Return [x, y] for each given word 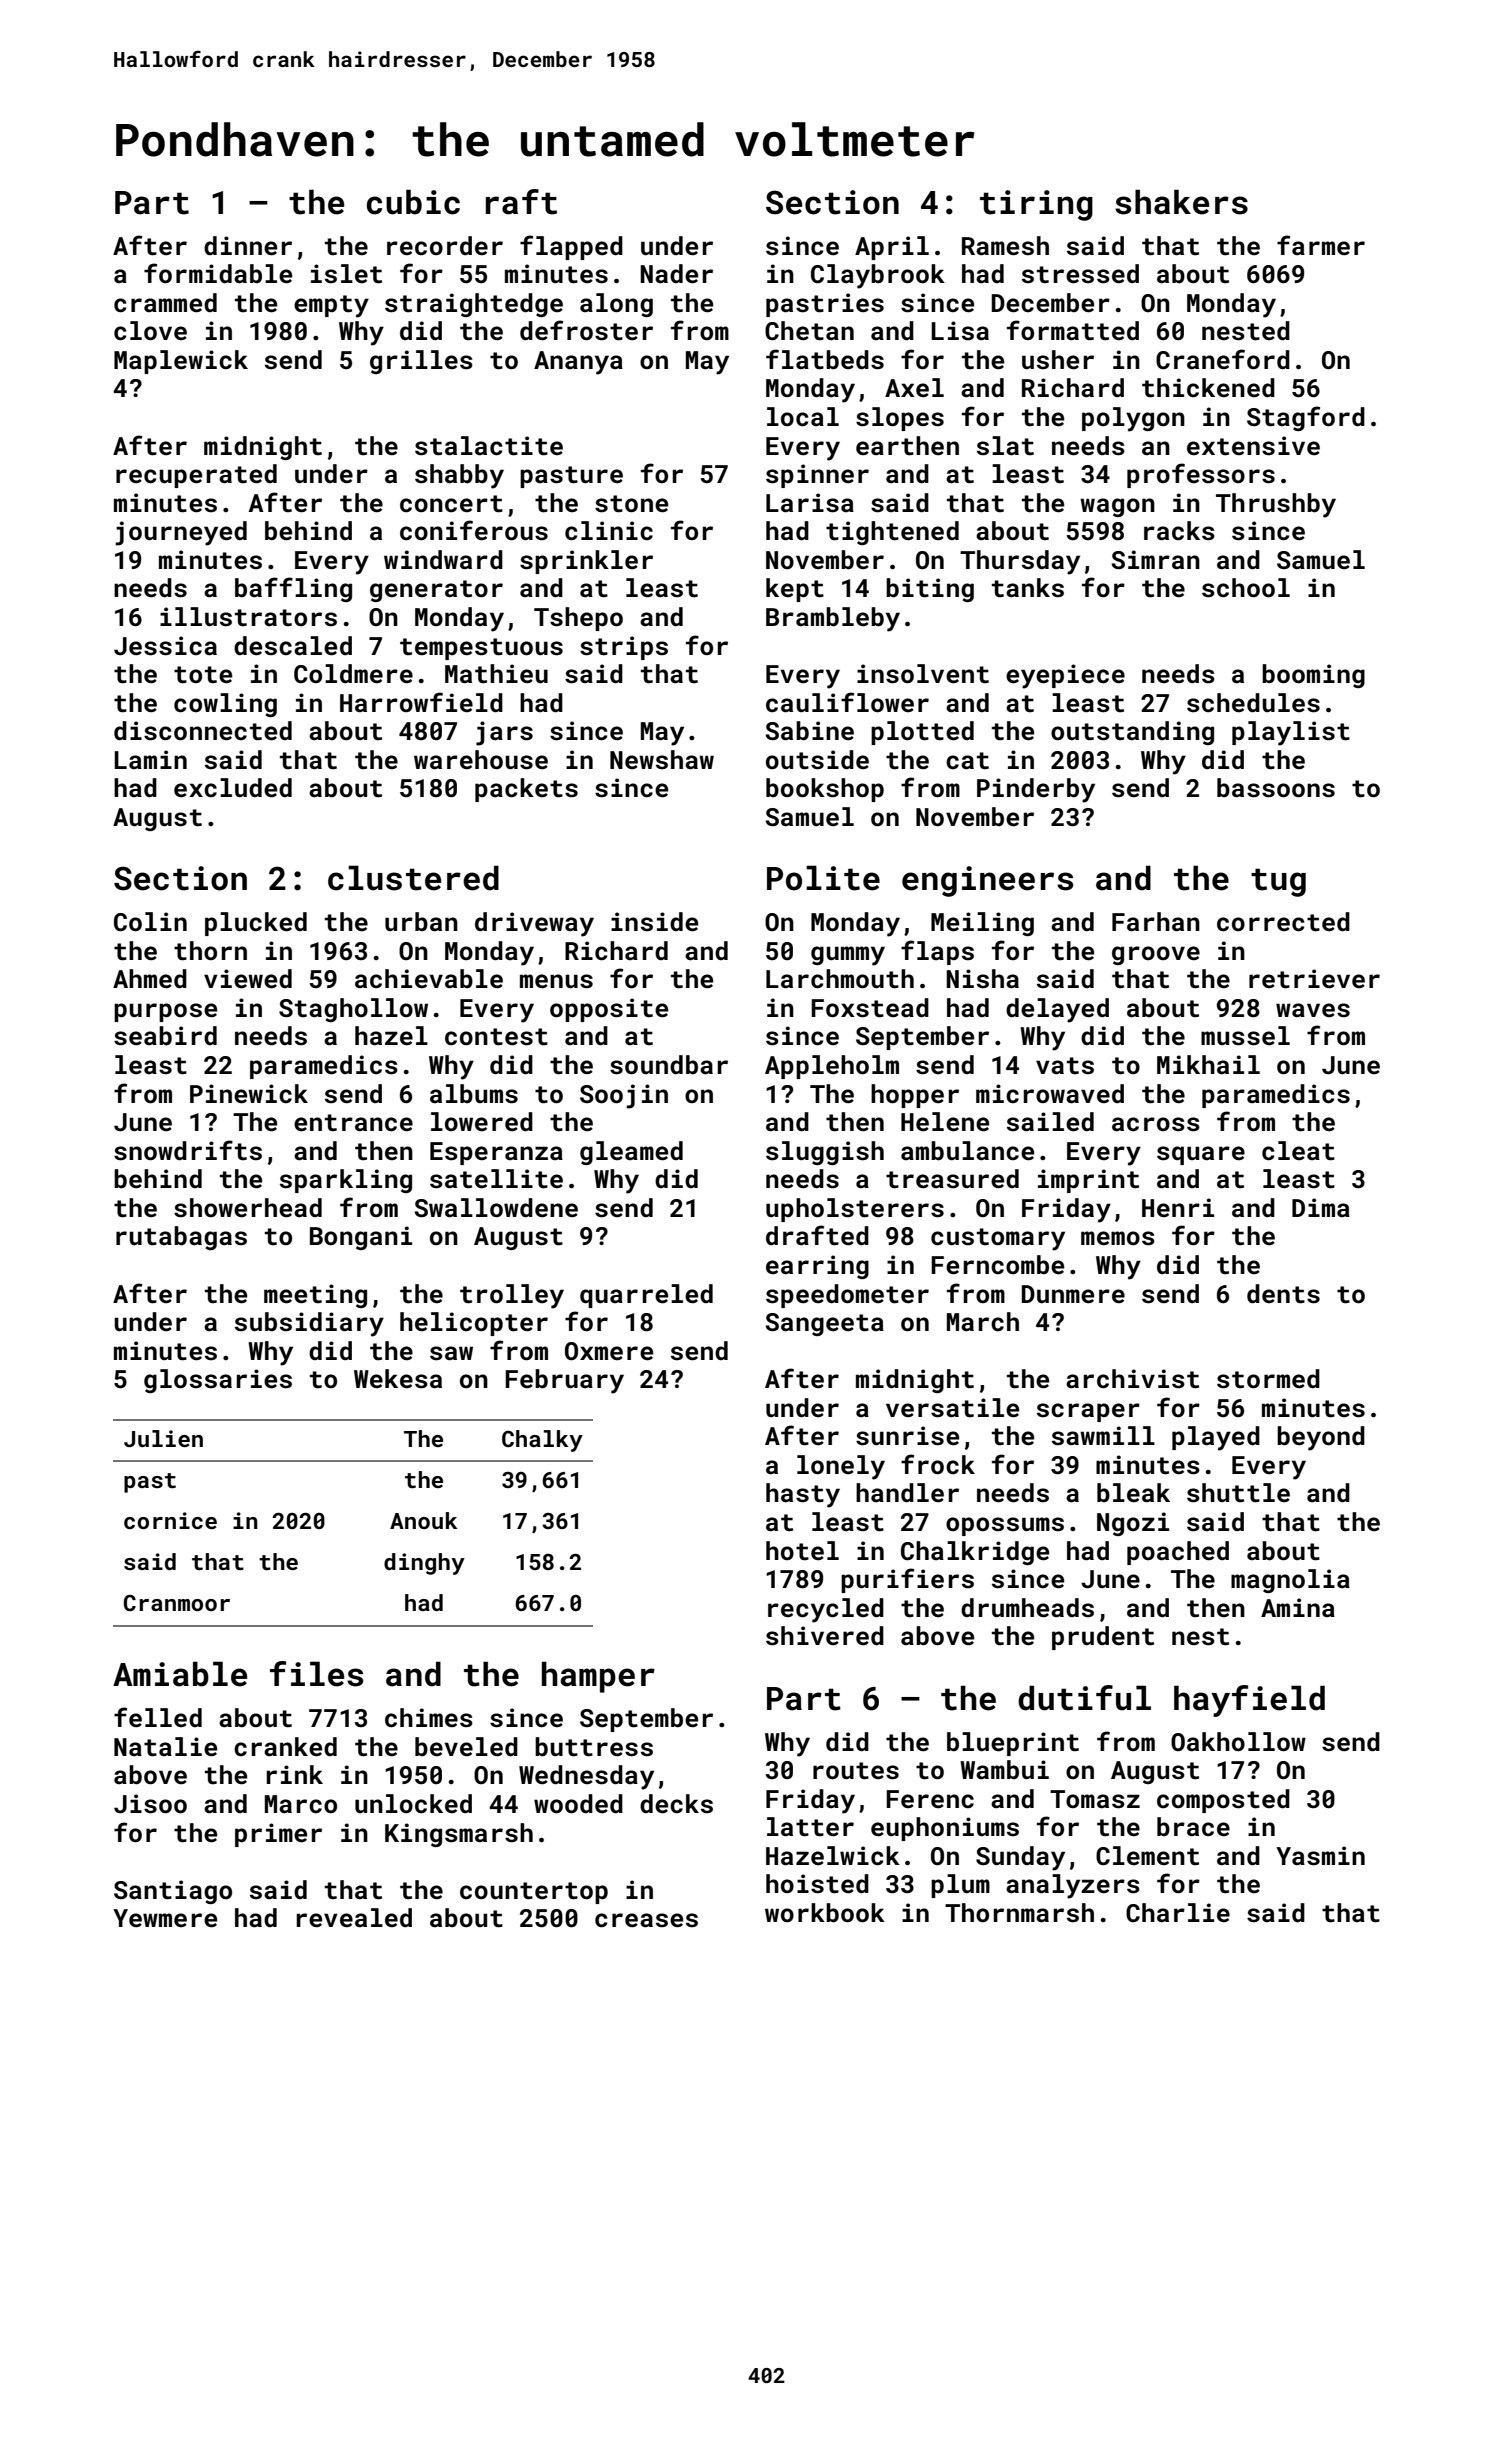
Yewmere [165, 1918]
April [892, 248]
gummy [848, 956]
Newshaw [662, 760]
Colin [150, 922]
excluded [233, 788]
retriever [1314, 979]
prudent [1103, 1638]
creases [646, 1920]
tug [1278, 882]
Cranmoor [177, 1603]
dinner [248, 246]
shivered [825, 1636]
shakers [1181, 202]
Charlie [1178, 1913]
